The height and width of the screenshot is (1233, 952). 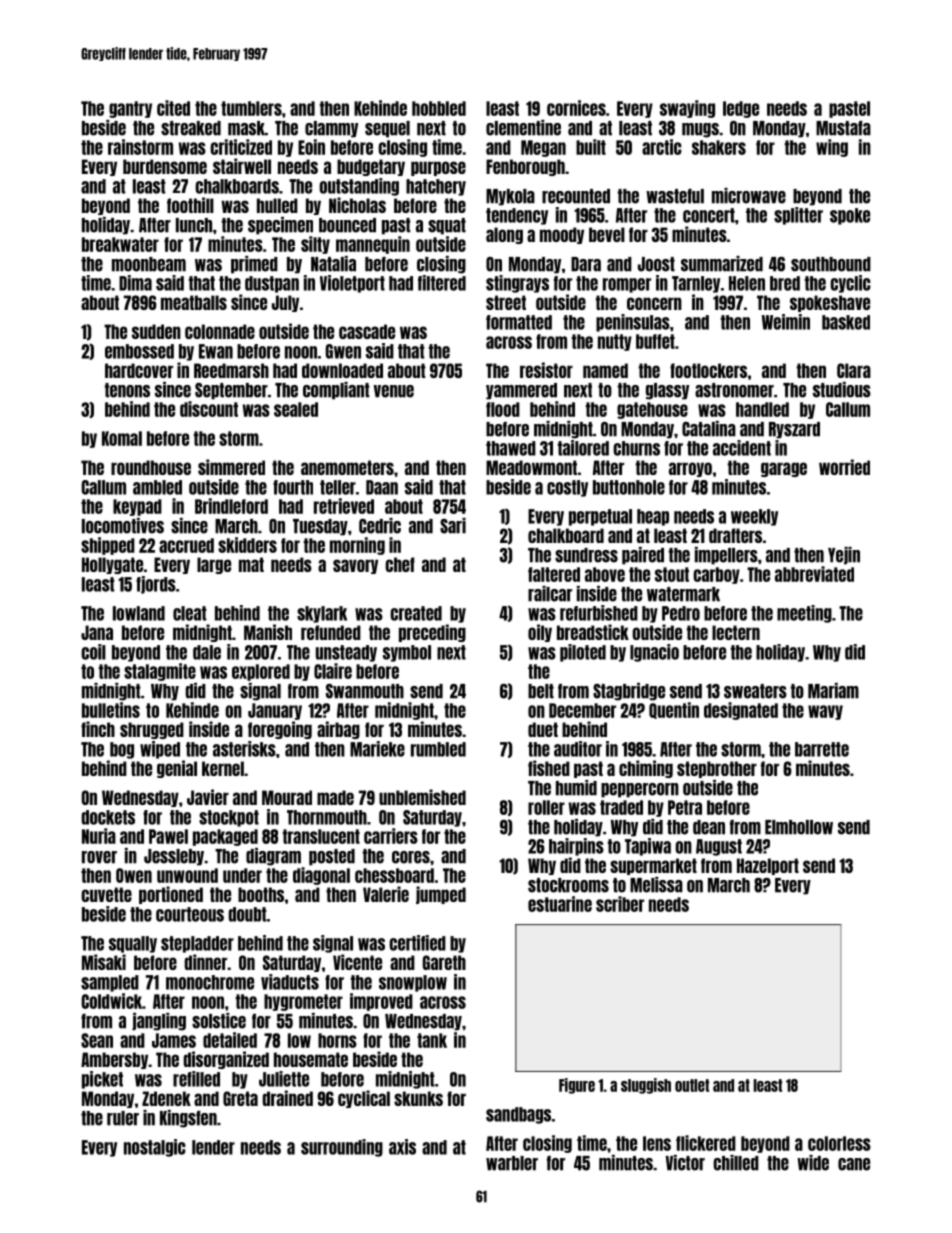 I want to click on hobbled, so click(x=439, y=108).
